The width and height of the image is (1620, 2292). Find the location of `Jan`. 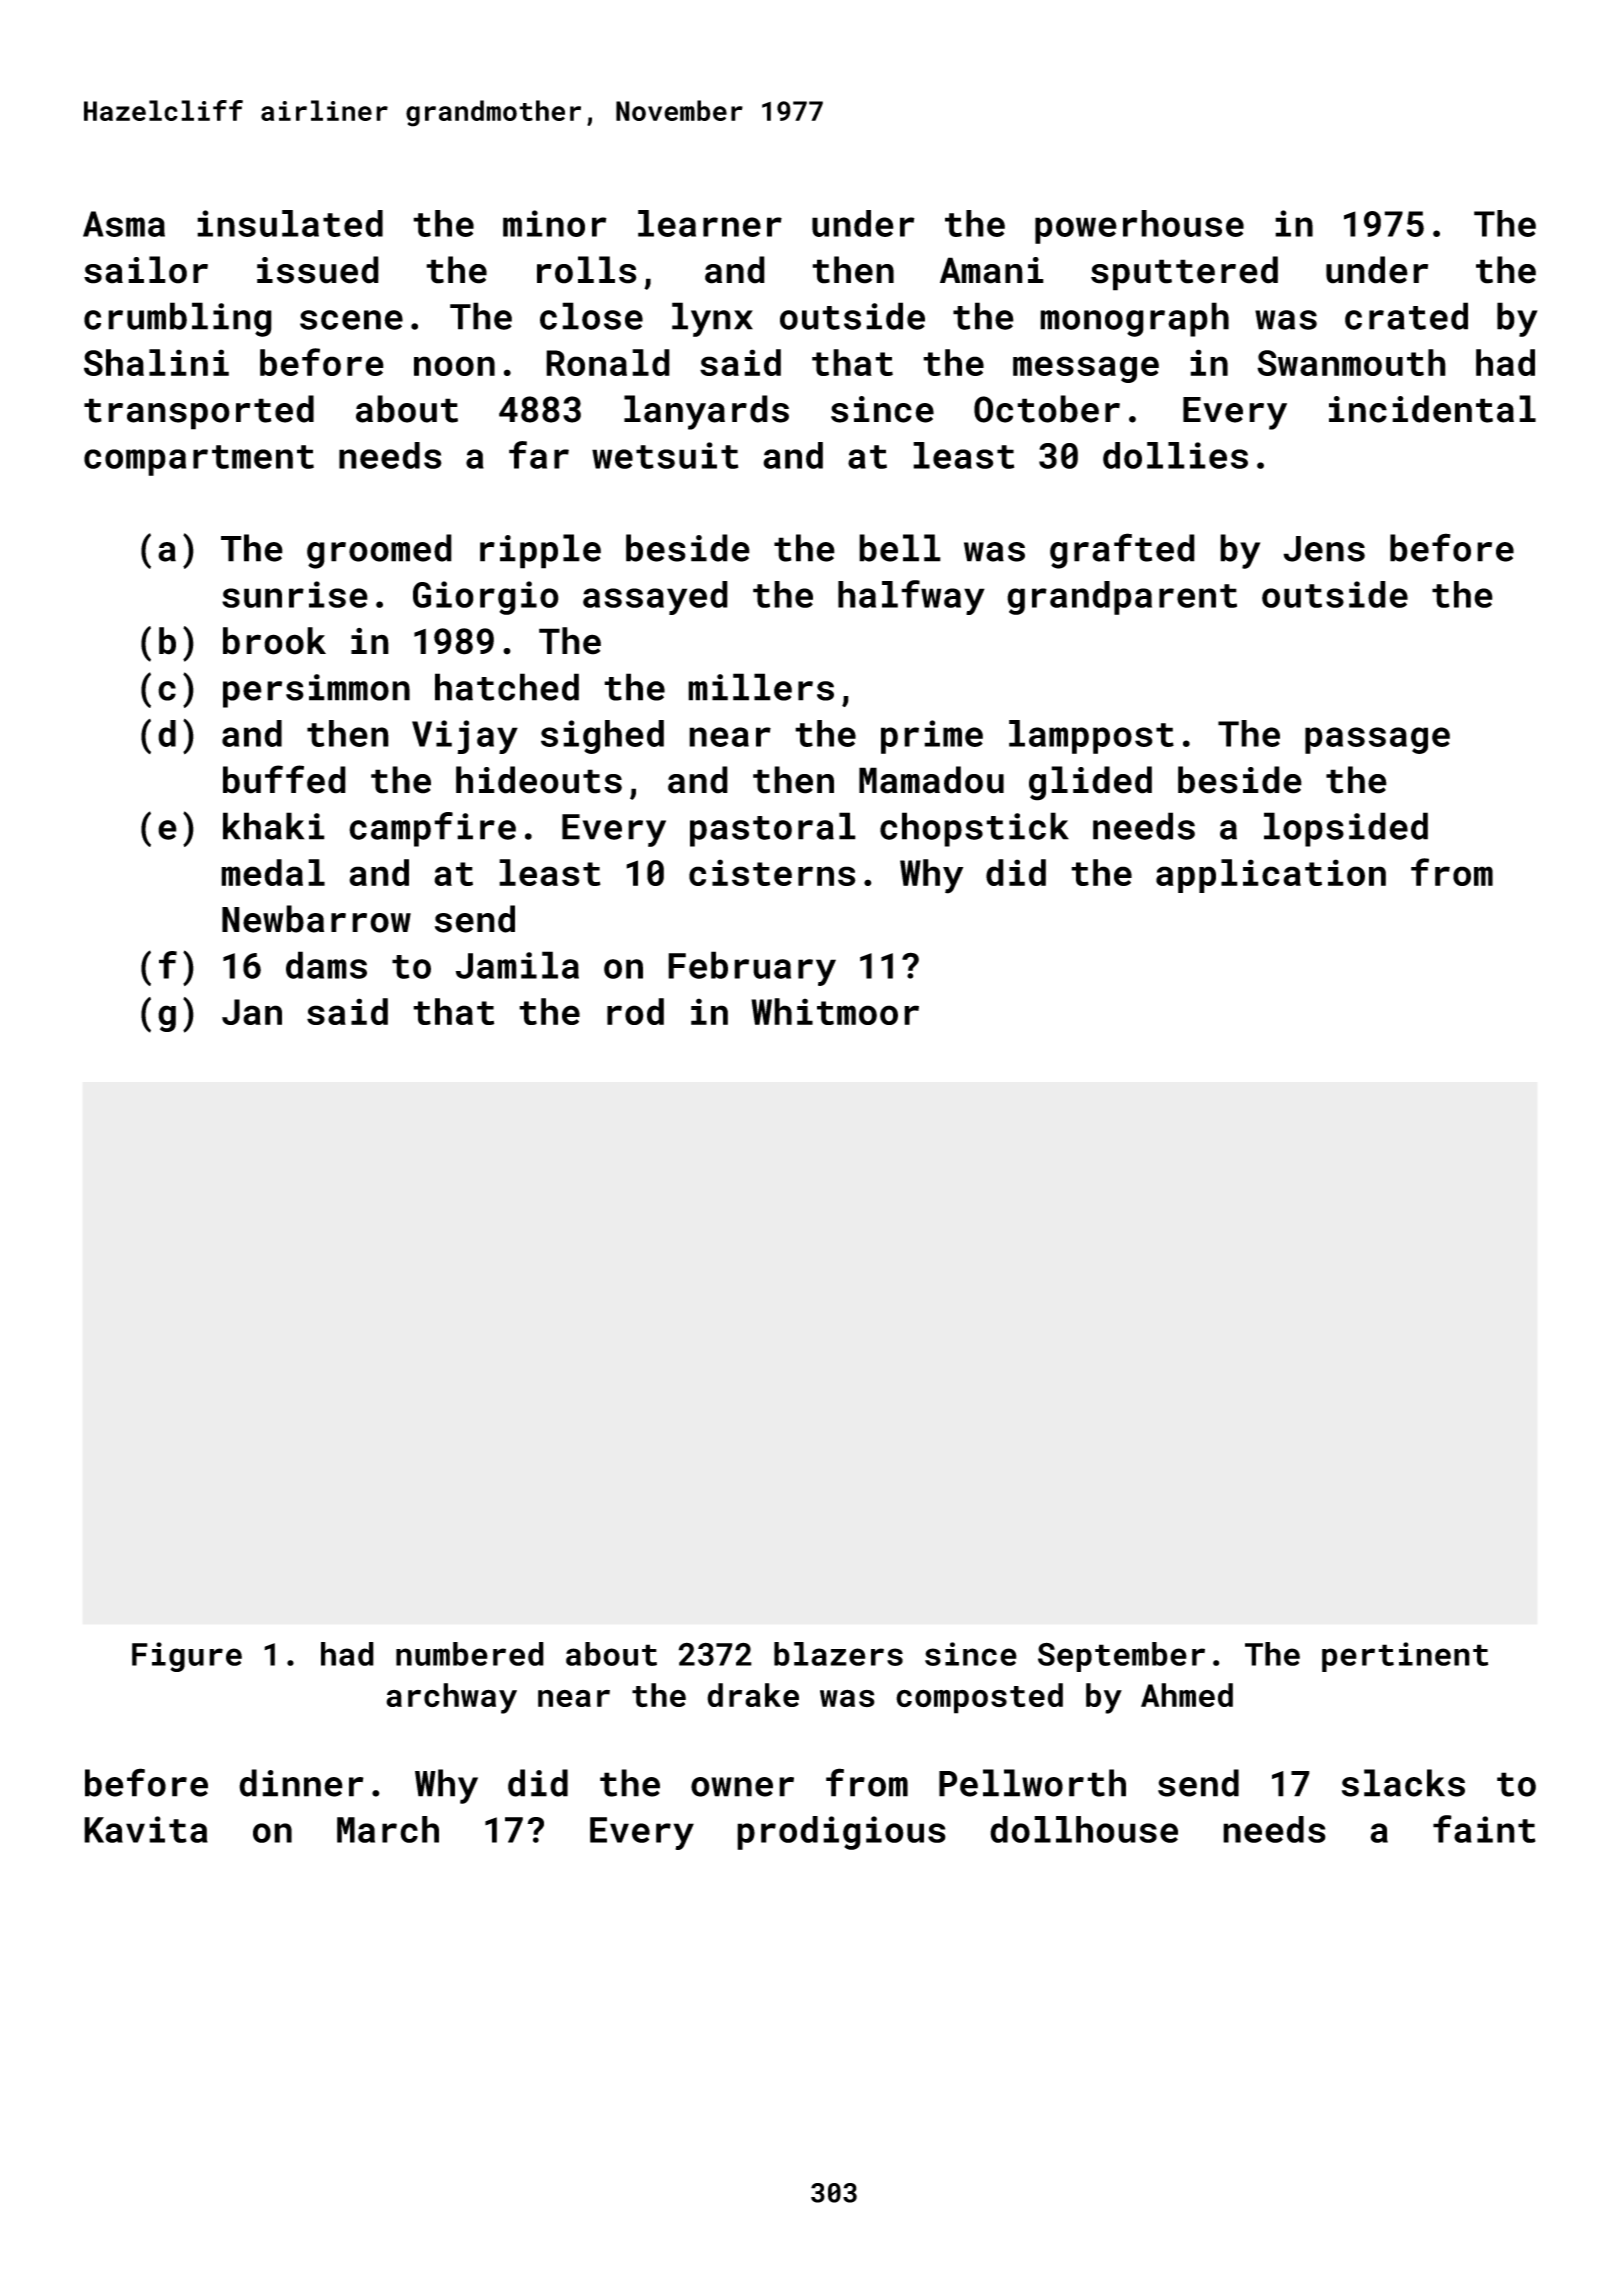

Jan is located at coordinates (252, 1012).
